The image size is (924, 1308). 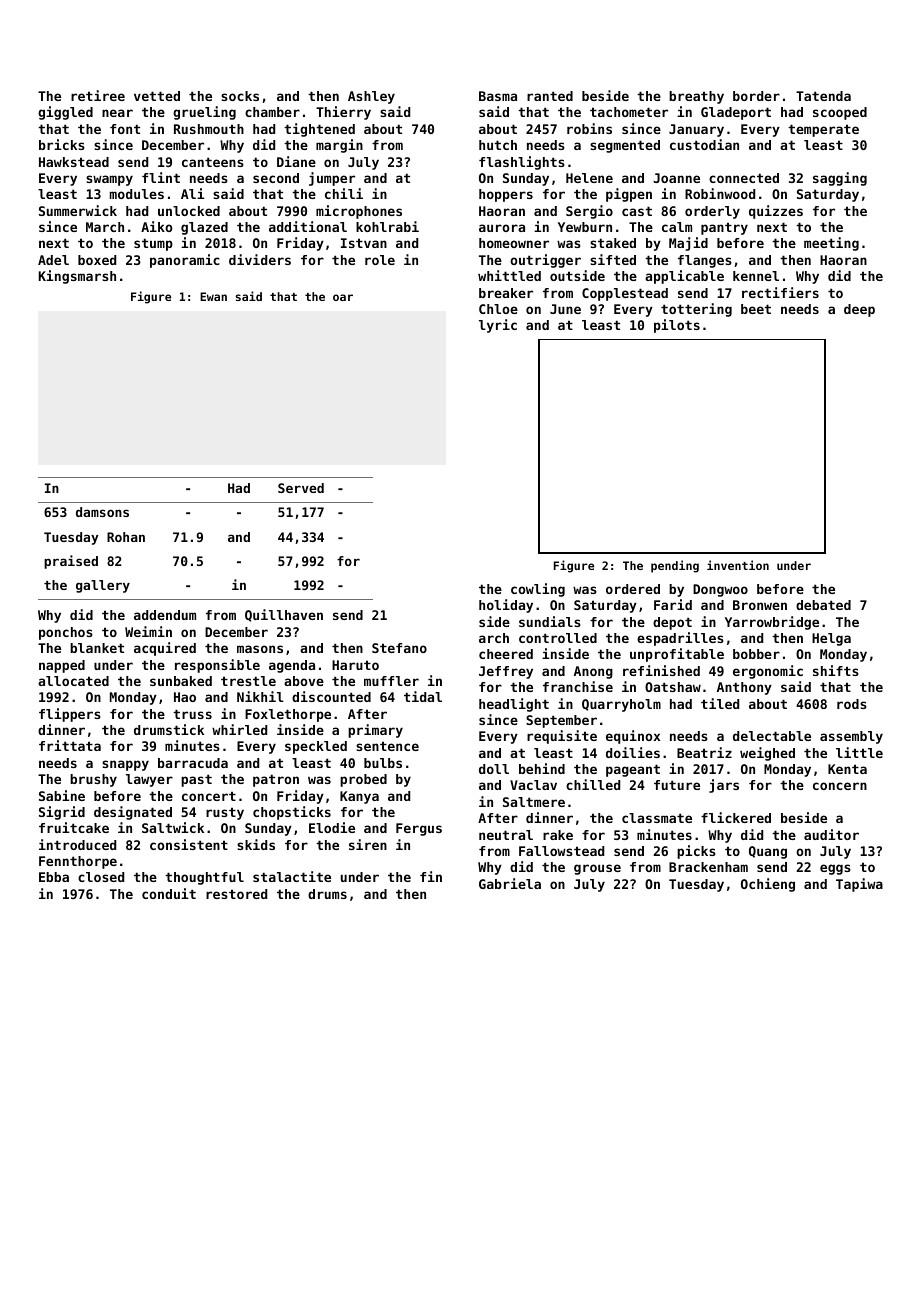 I want to click on Fallowstead, so click(x=561, y=851).
